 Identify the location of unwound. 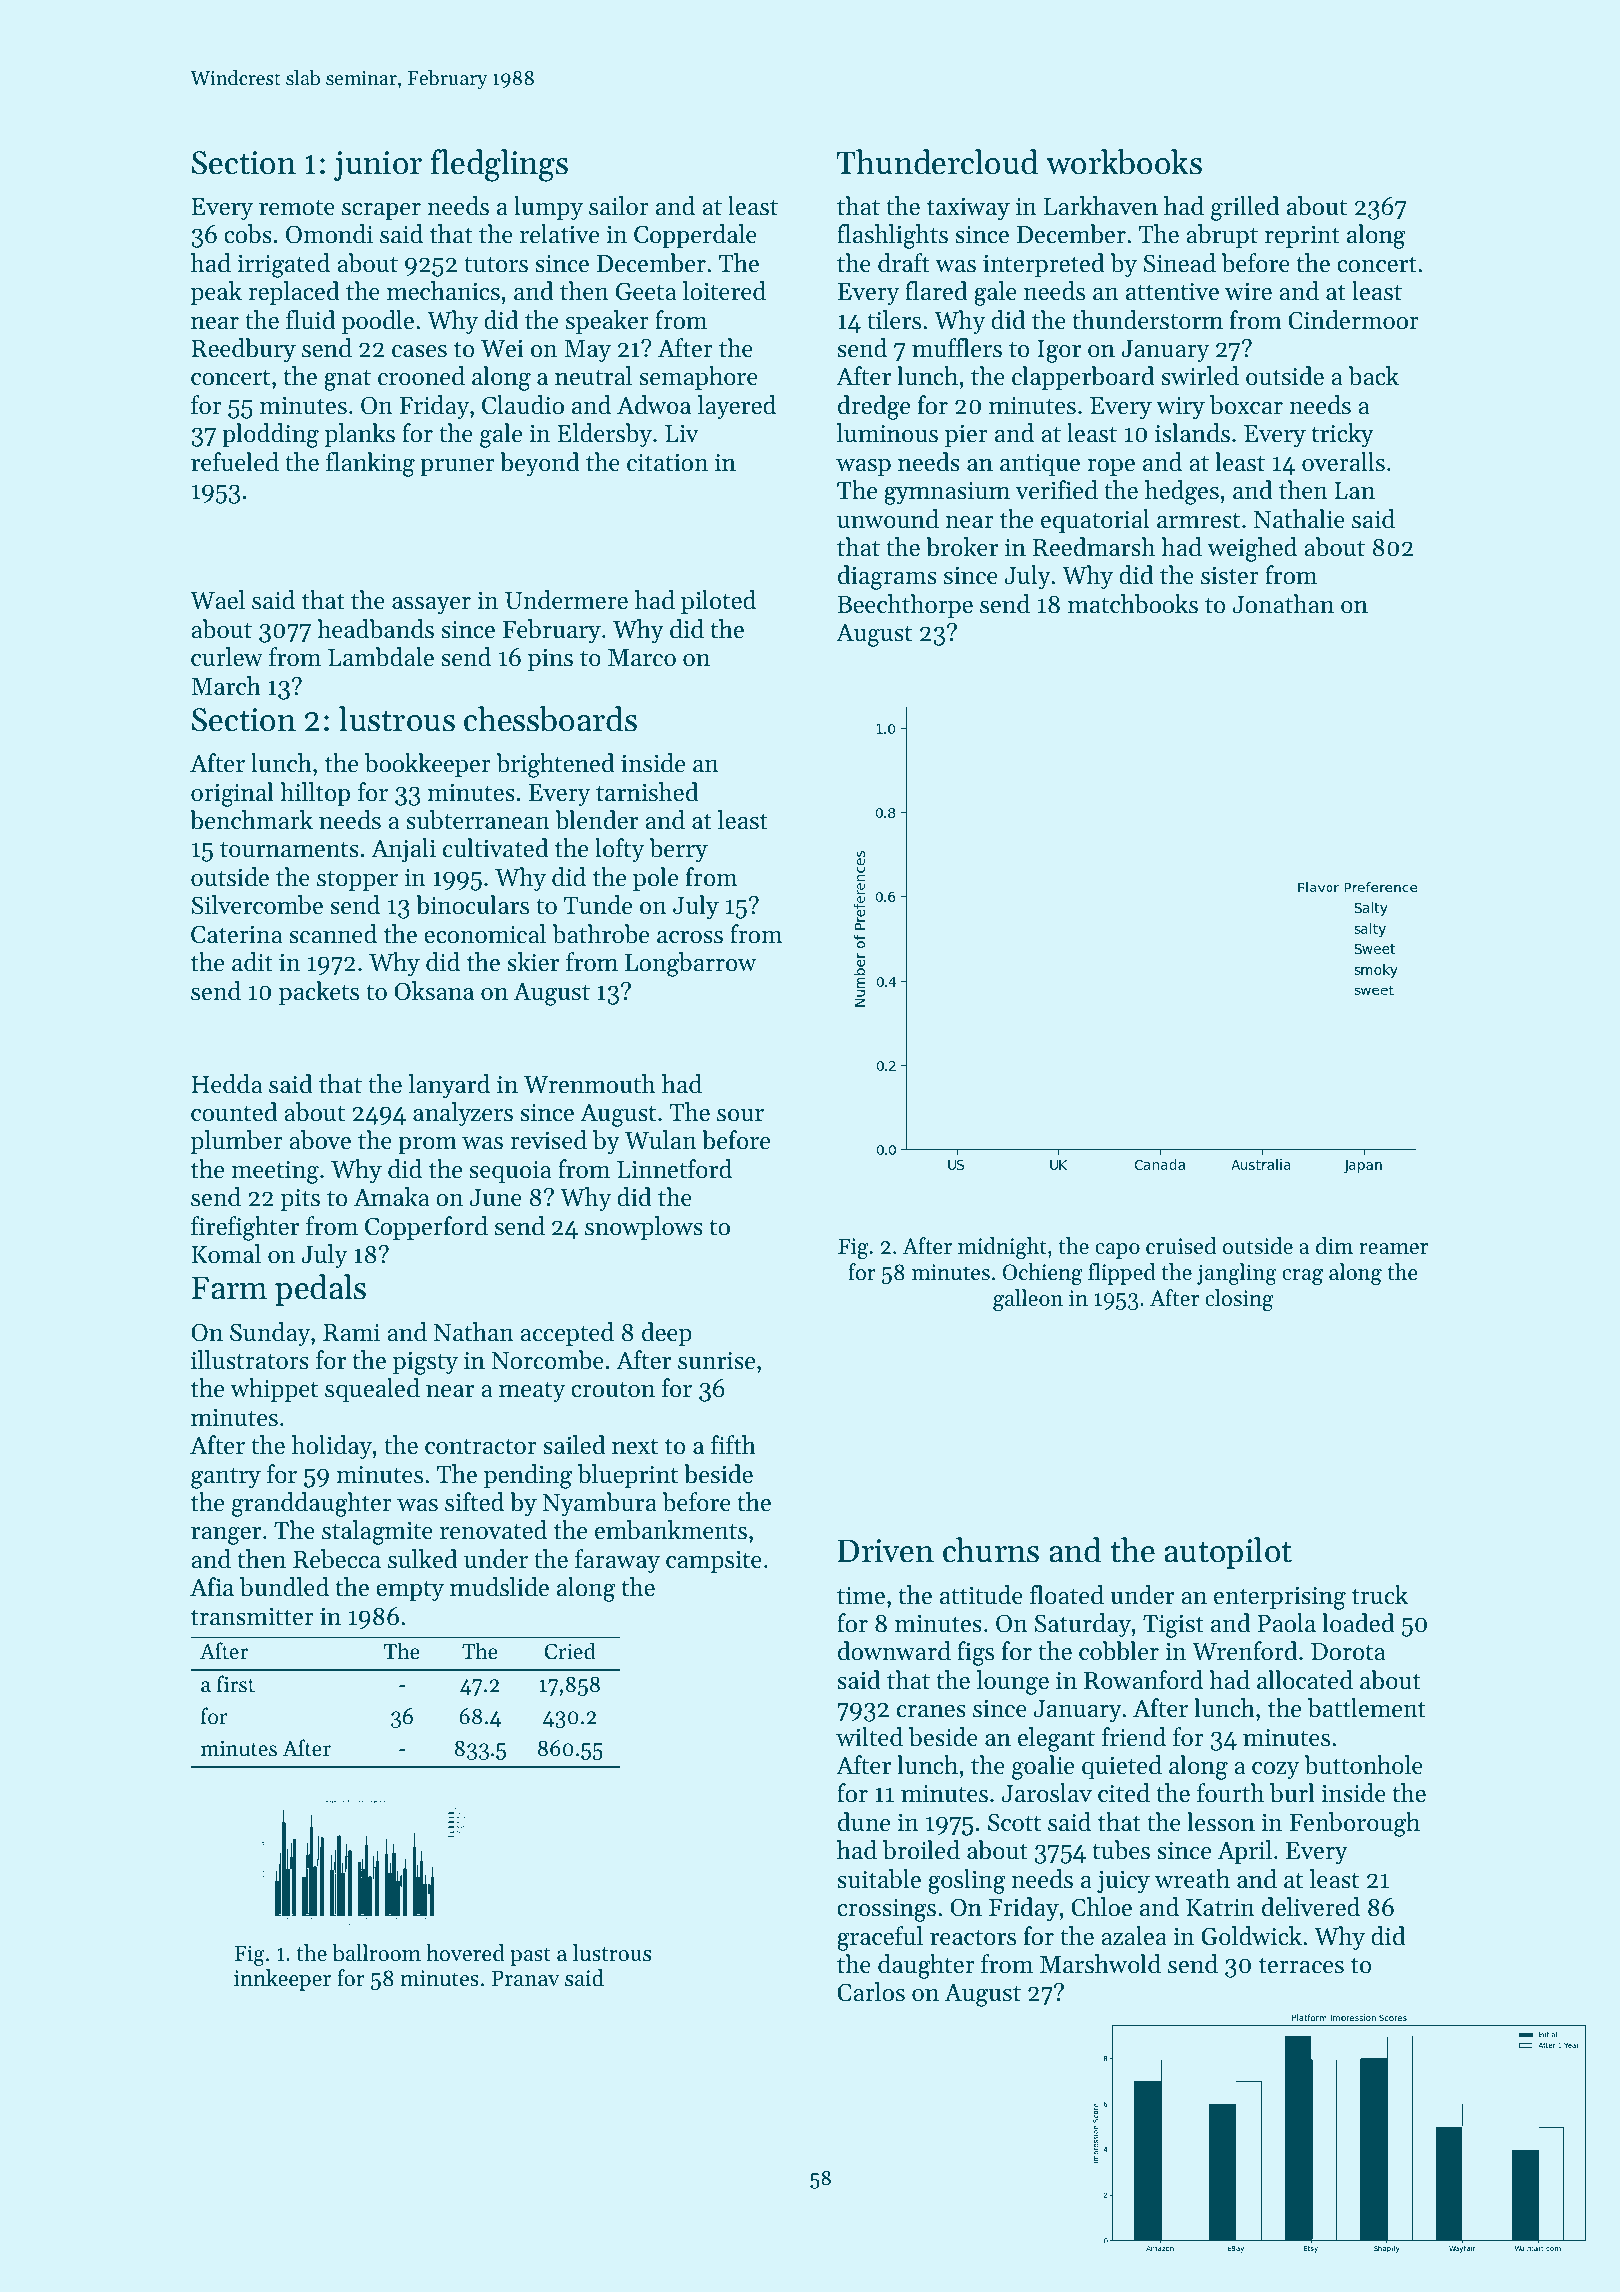
(888, 519).
